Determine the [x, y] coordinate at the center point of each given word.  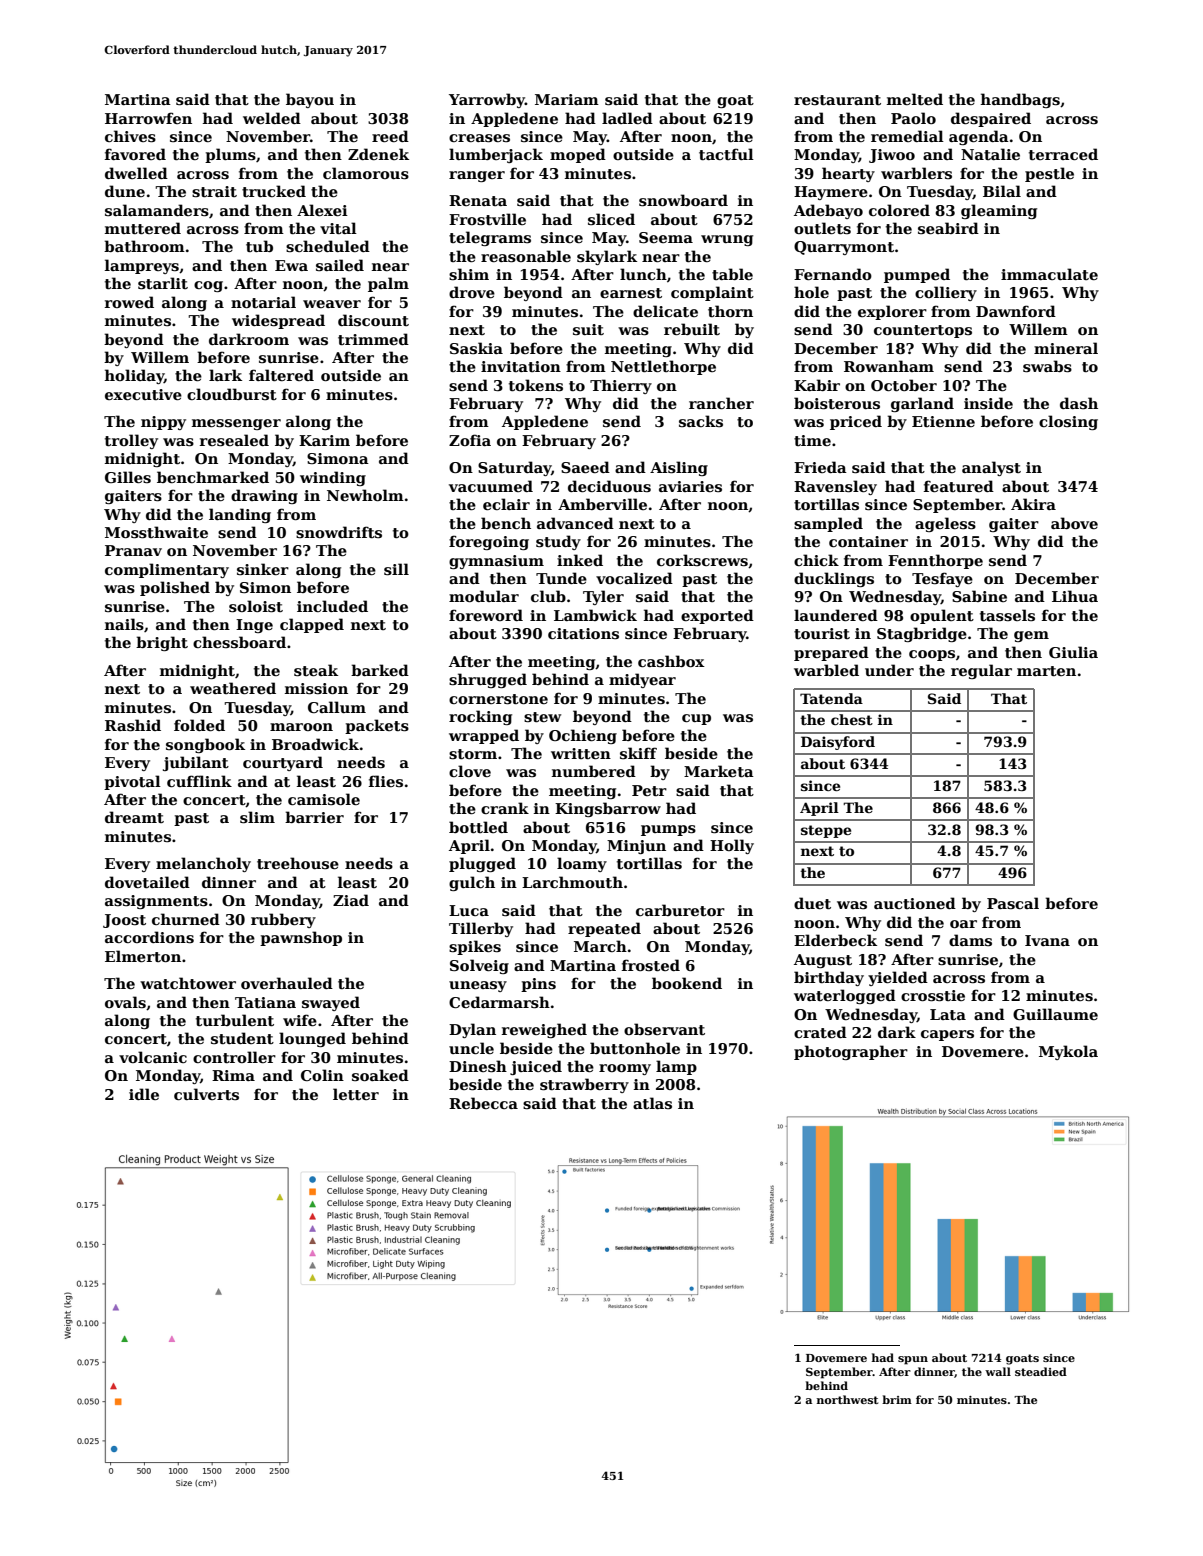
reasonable [526, 256]
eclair [506, 504]
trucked [274, 191]
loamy [582, 864]
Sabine [979, 596]
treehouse [298, 863]
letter [356, 1094]
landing [240, 515]
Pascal [1013, 903]
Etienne [943, 421]
